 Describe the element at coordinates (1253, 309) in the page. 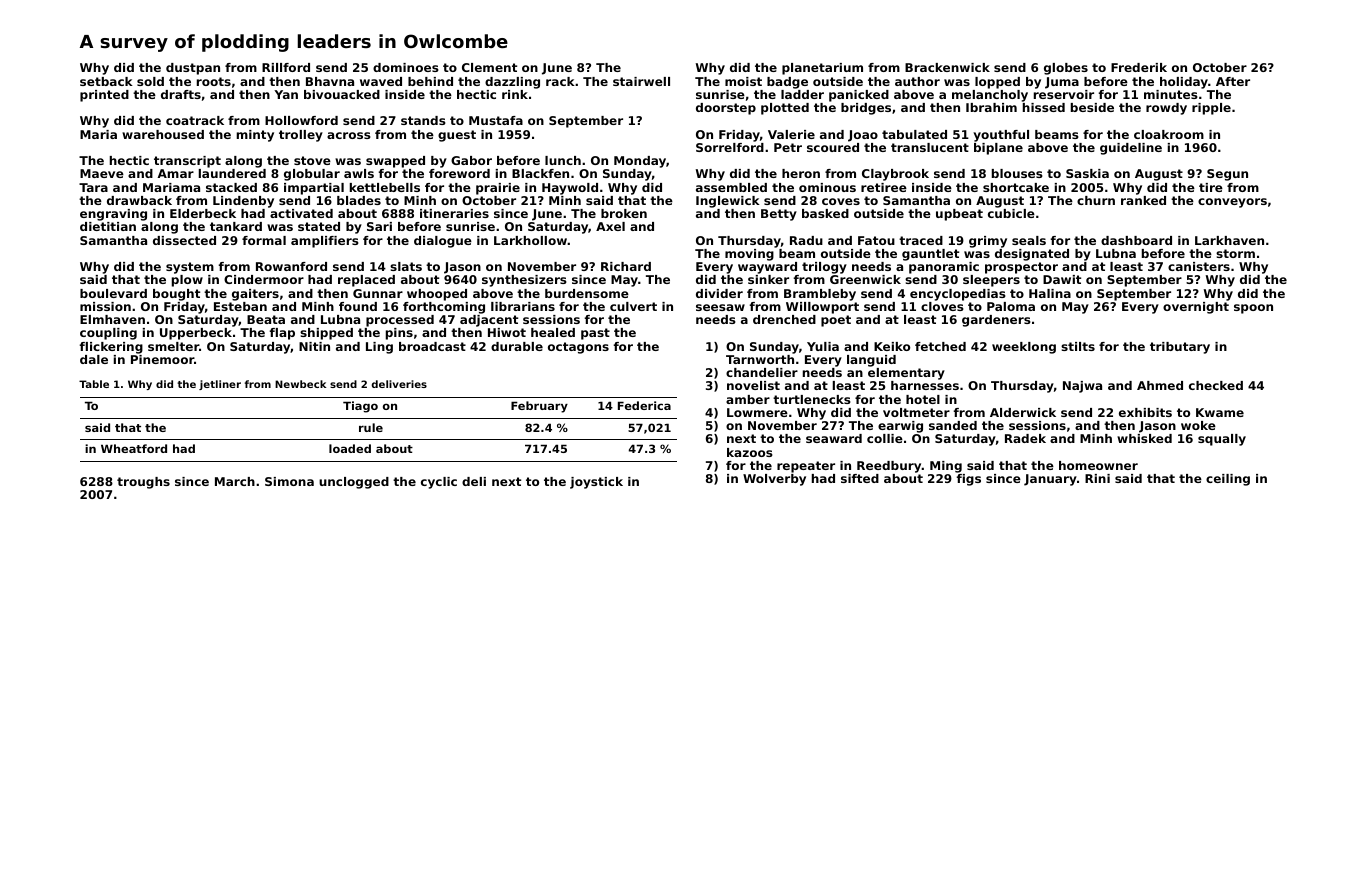

I see `spoon` at that location.
